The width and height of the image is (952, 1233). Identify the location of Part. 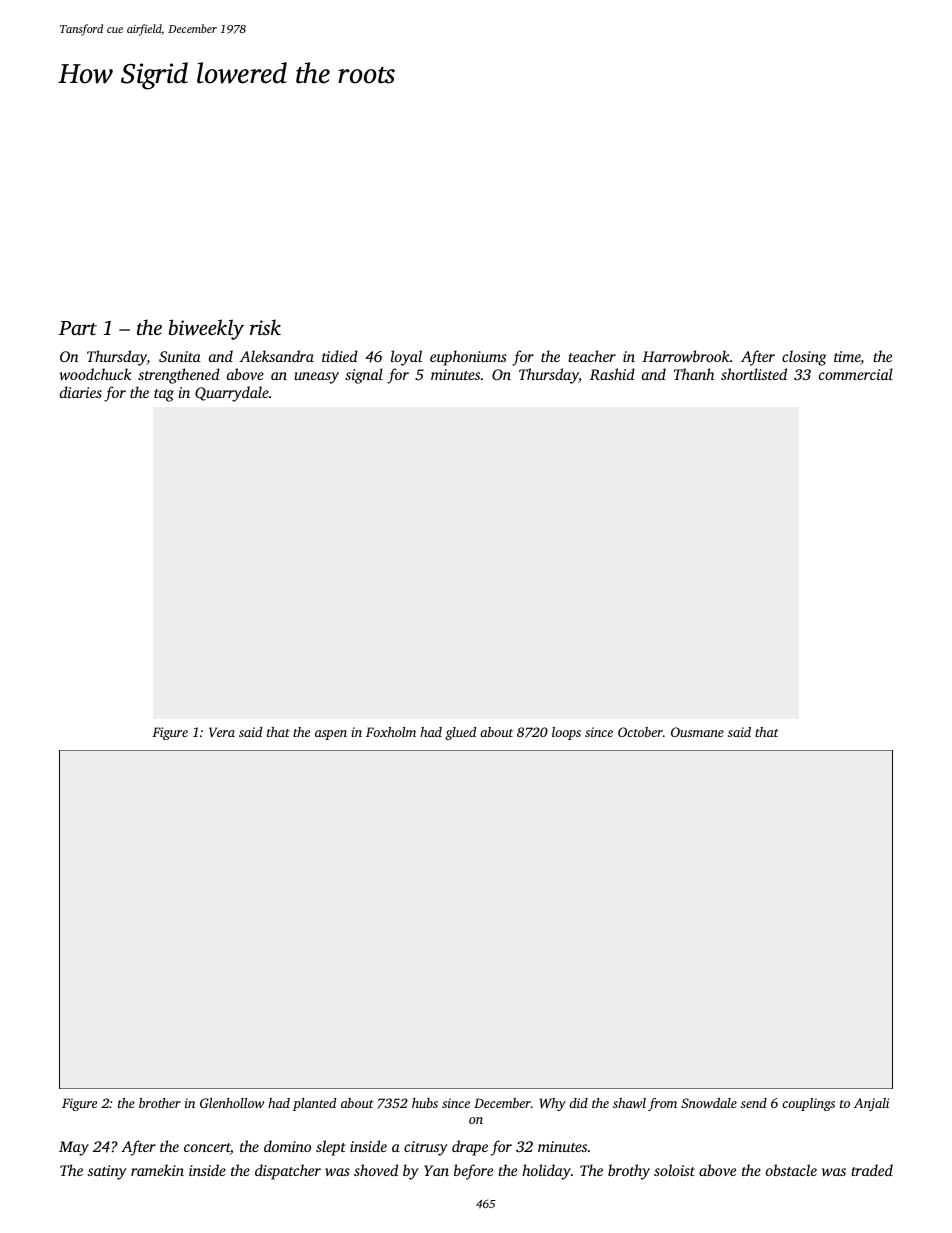
(78, 328).
